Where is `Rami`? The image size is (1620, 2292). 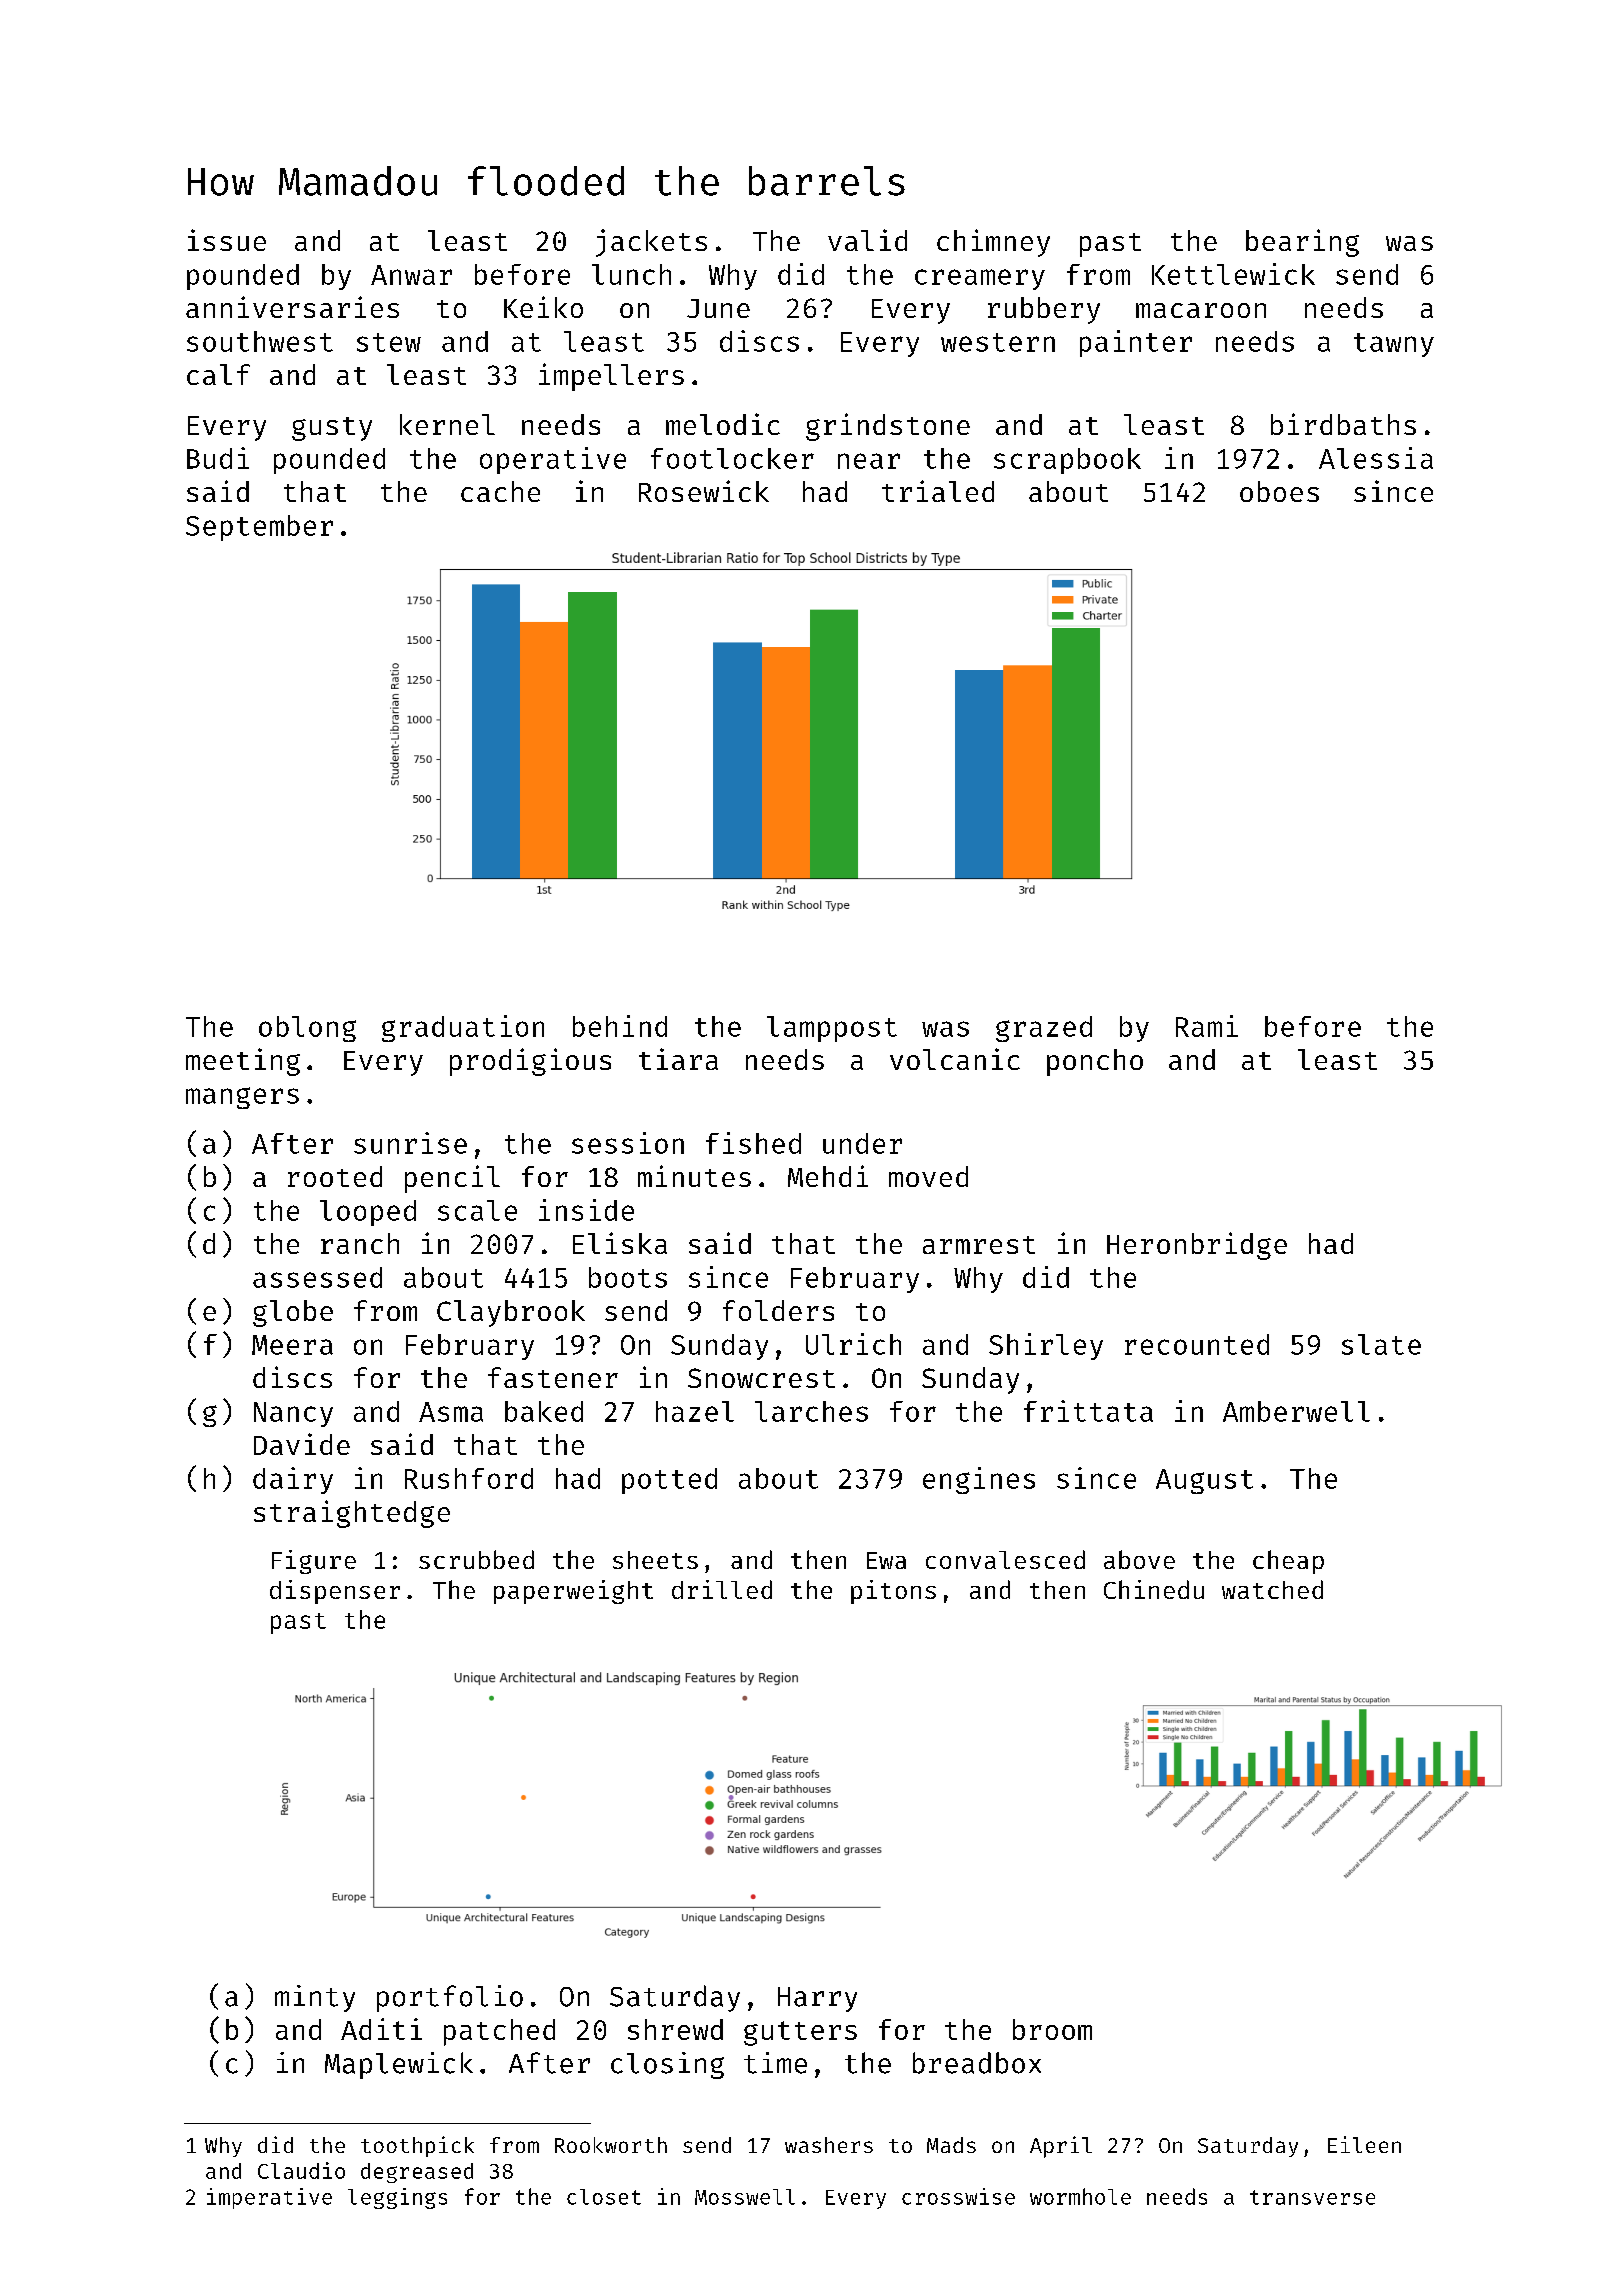 Rami is located at coordinates (1207, 1026).
